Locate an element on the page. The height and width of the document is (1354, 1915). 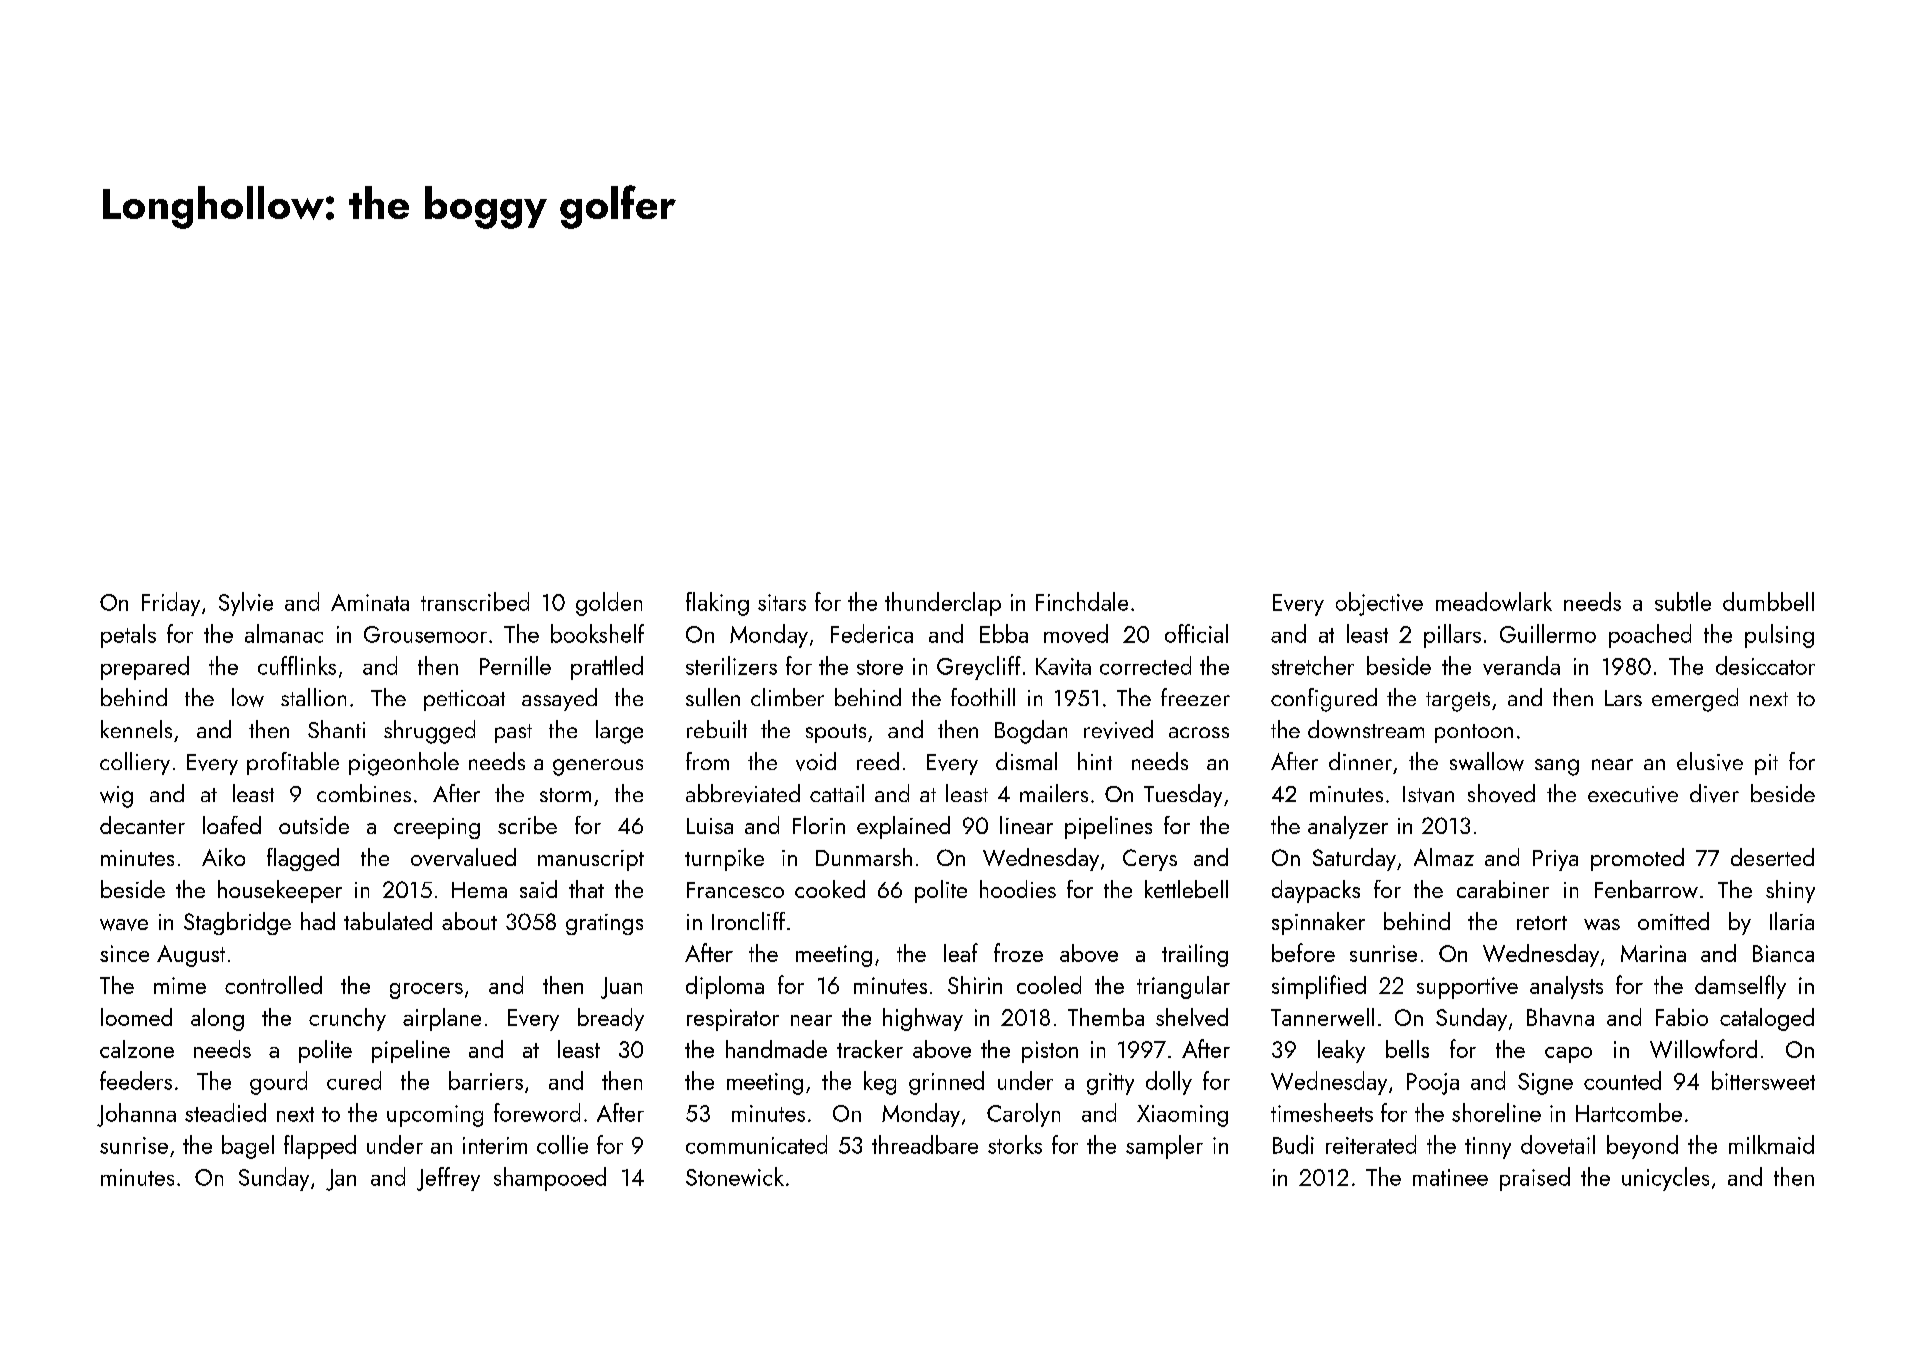
Jan is located at coordinates (341, 1180).
